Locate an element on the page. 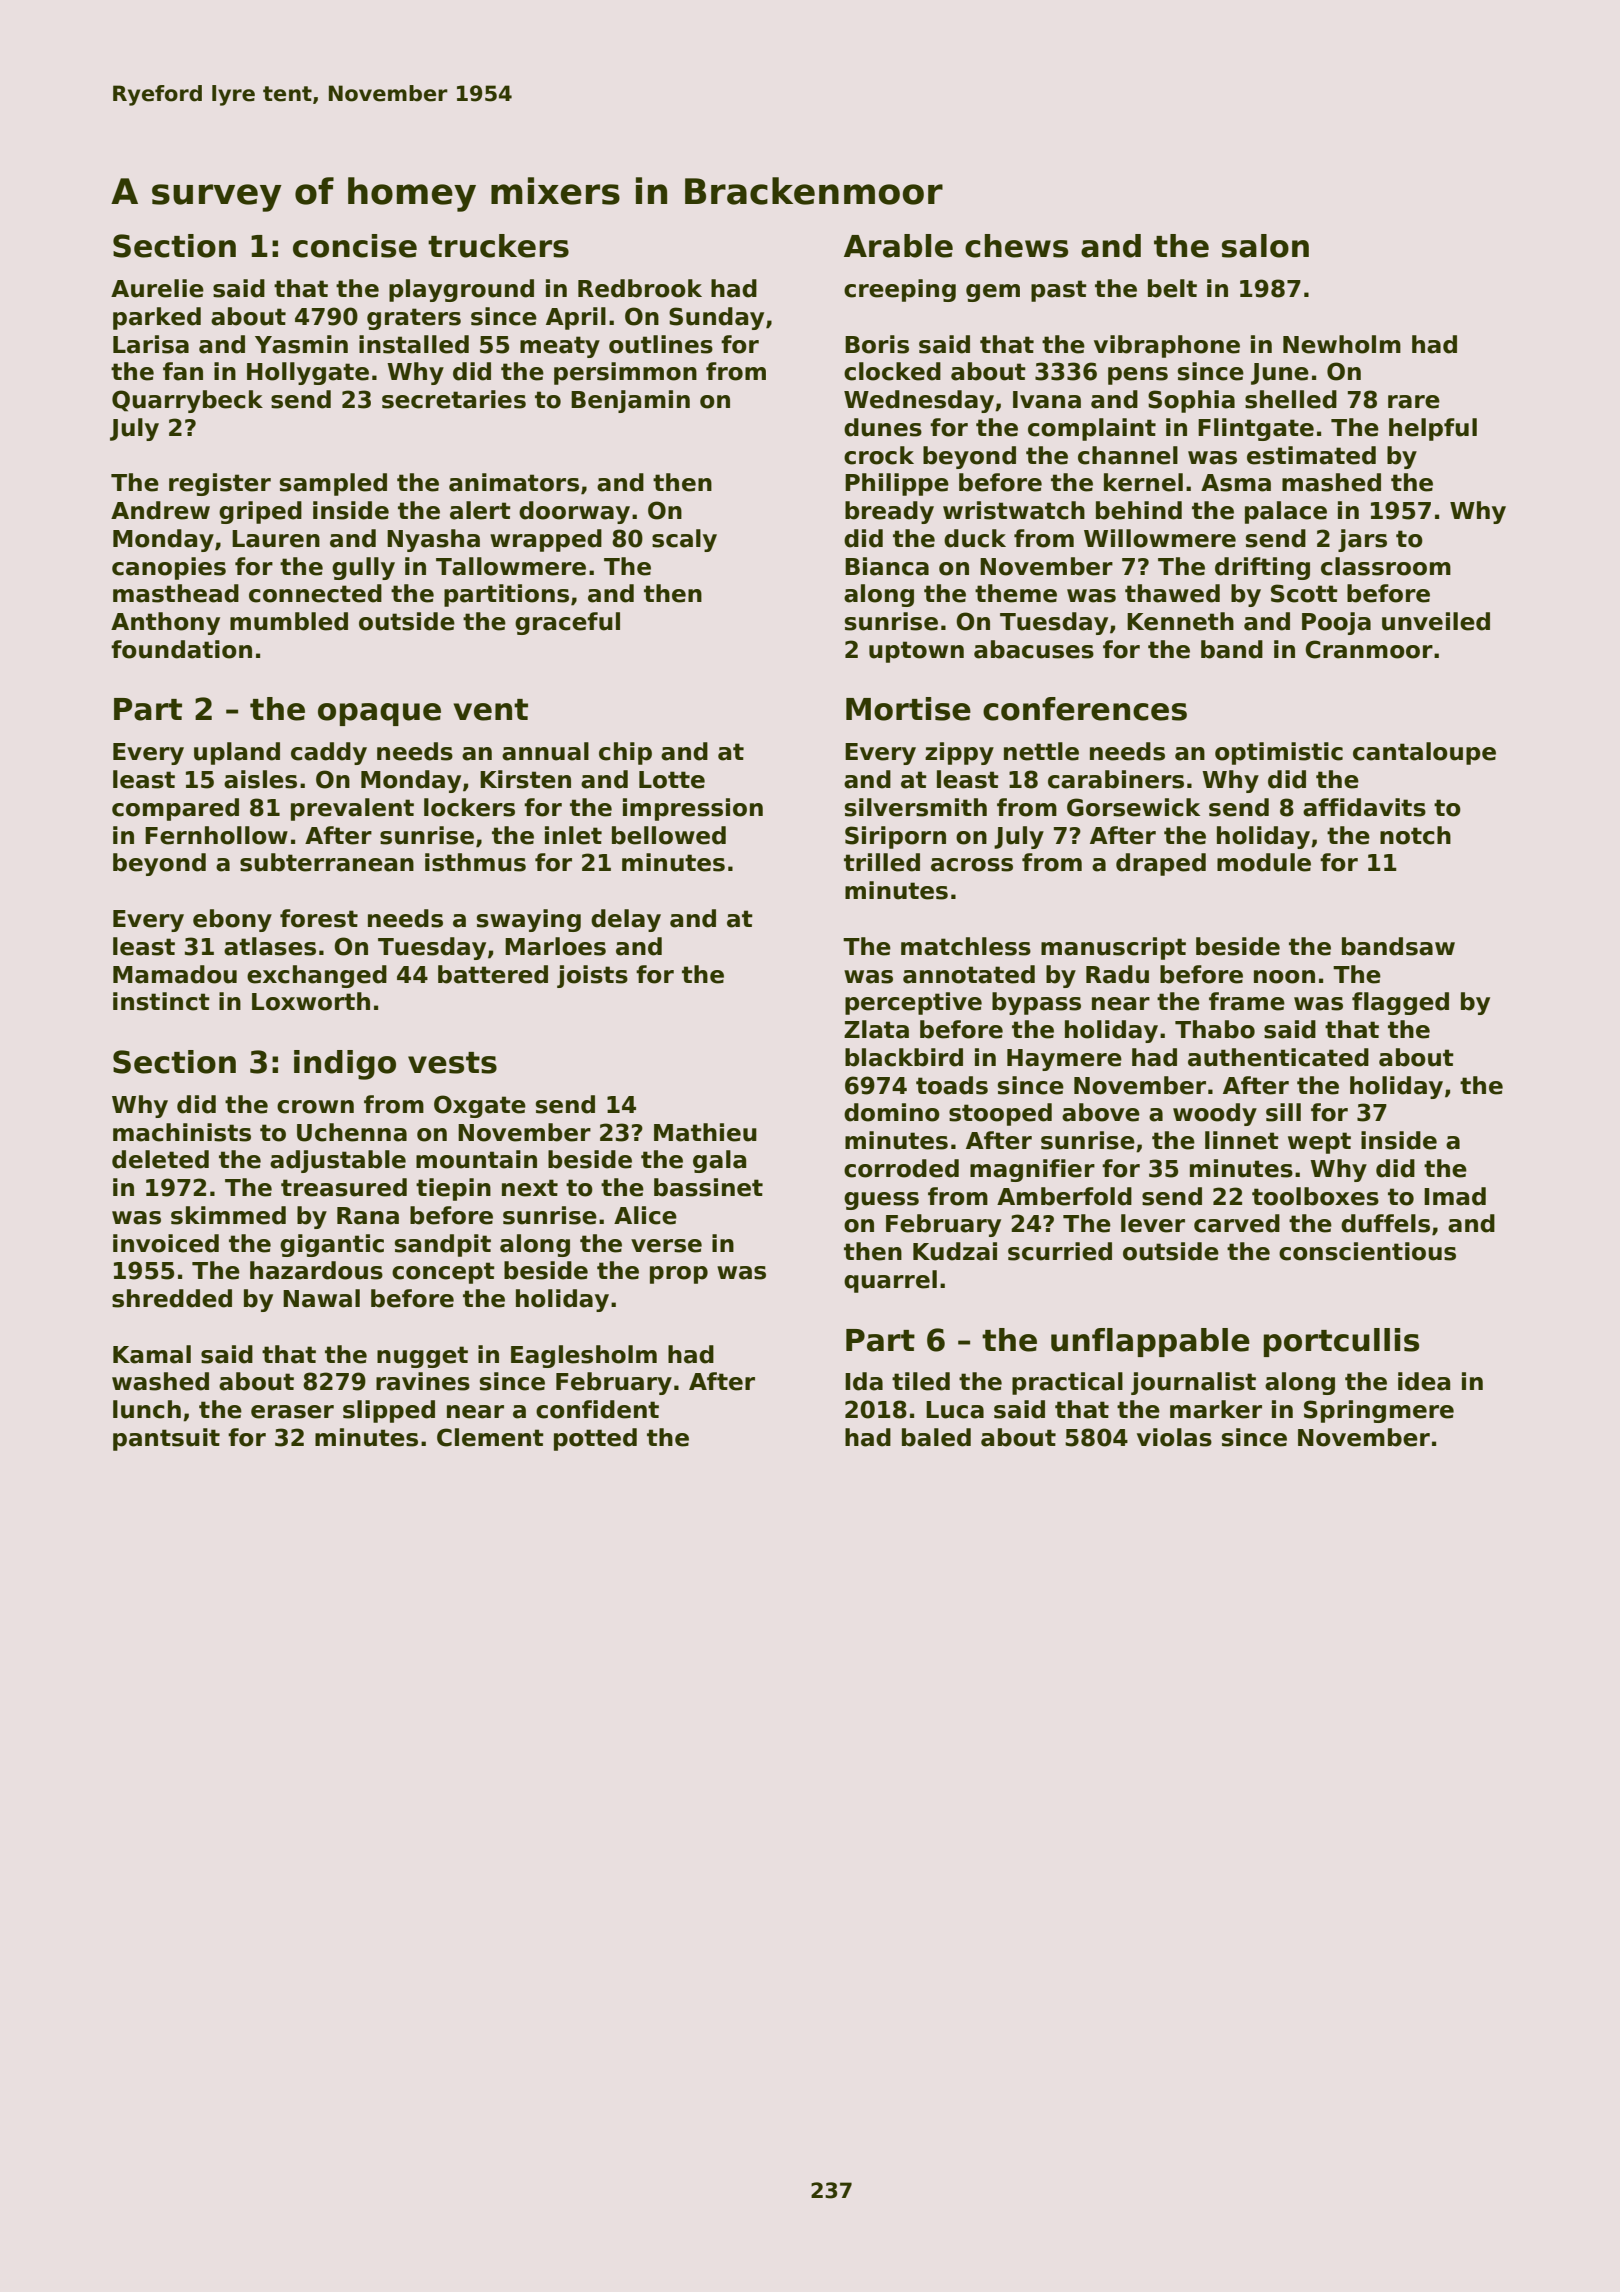  compared is located at coordinates (175, 809).
